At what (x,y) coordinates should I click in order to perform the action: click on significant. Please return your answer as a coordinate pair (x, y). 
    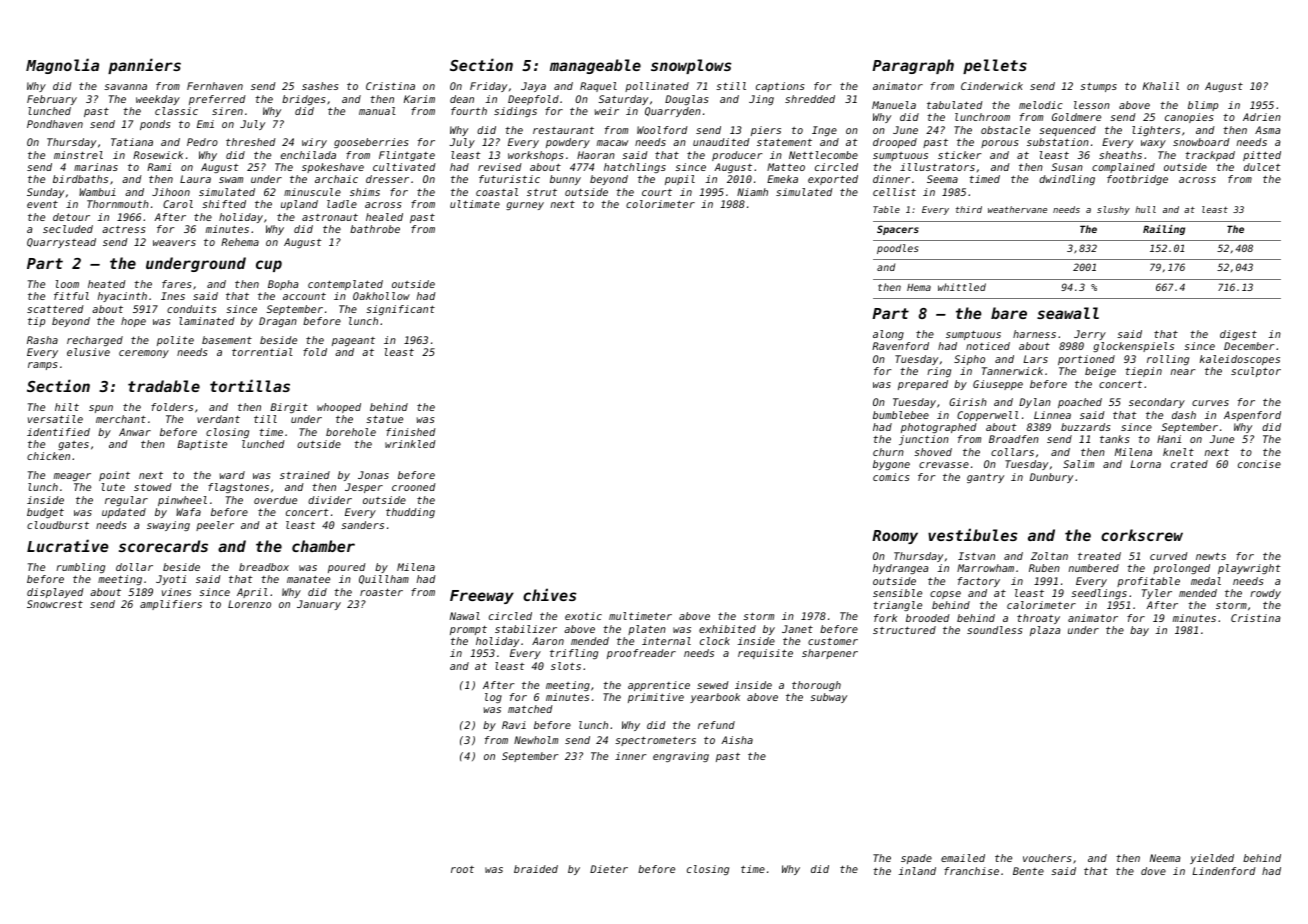
    Looking at the image, I should click on (400, 310).
